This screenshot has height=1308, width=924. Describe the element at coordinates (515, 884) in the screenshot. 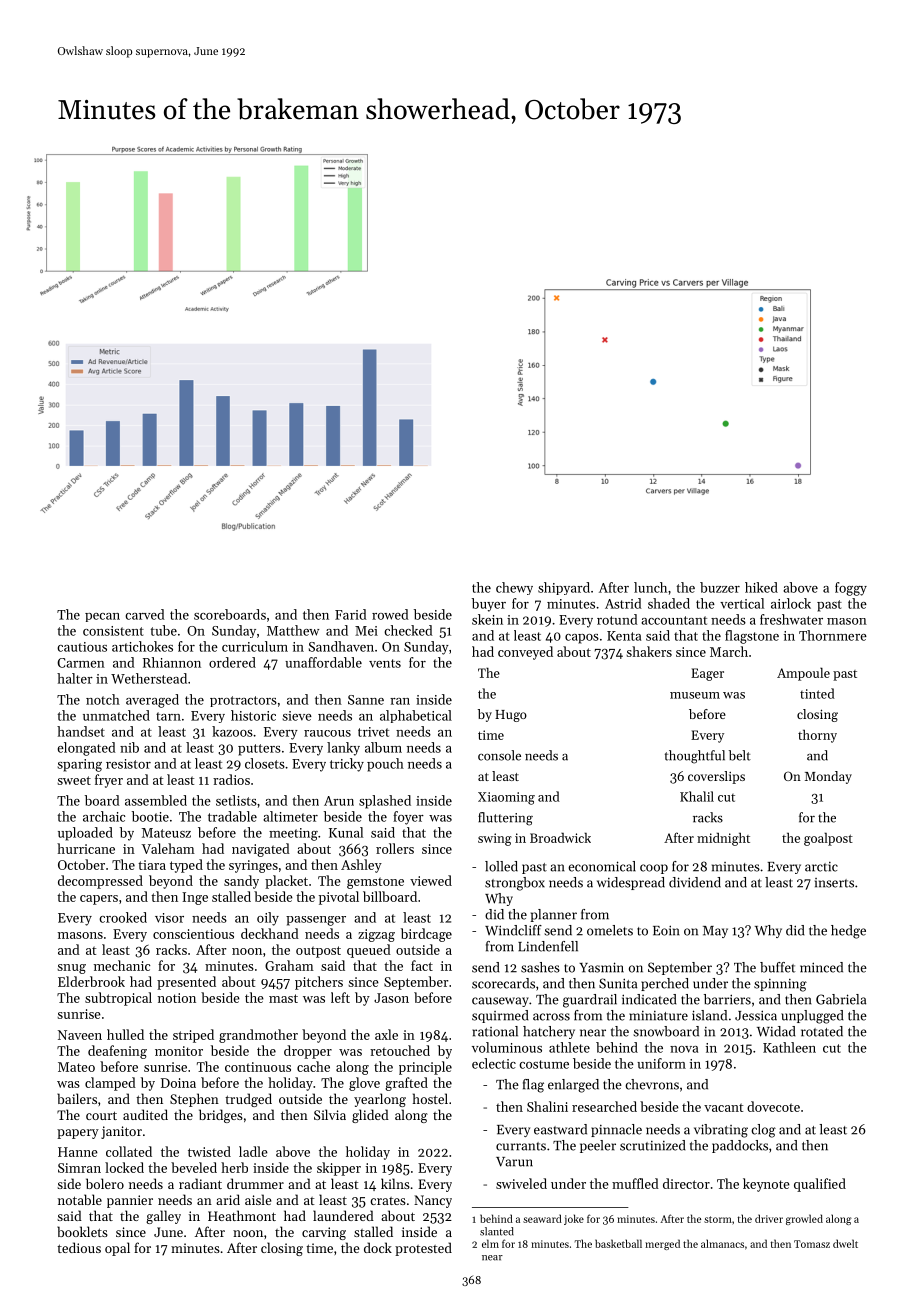

I see `strongbox` at that location.
